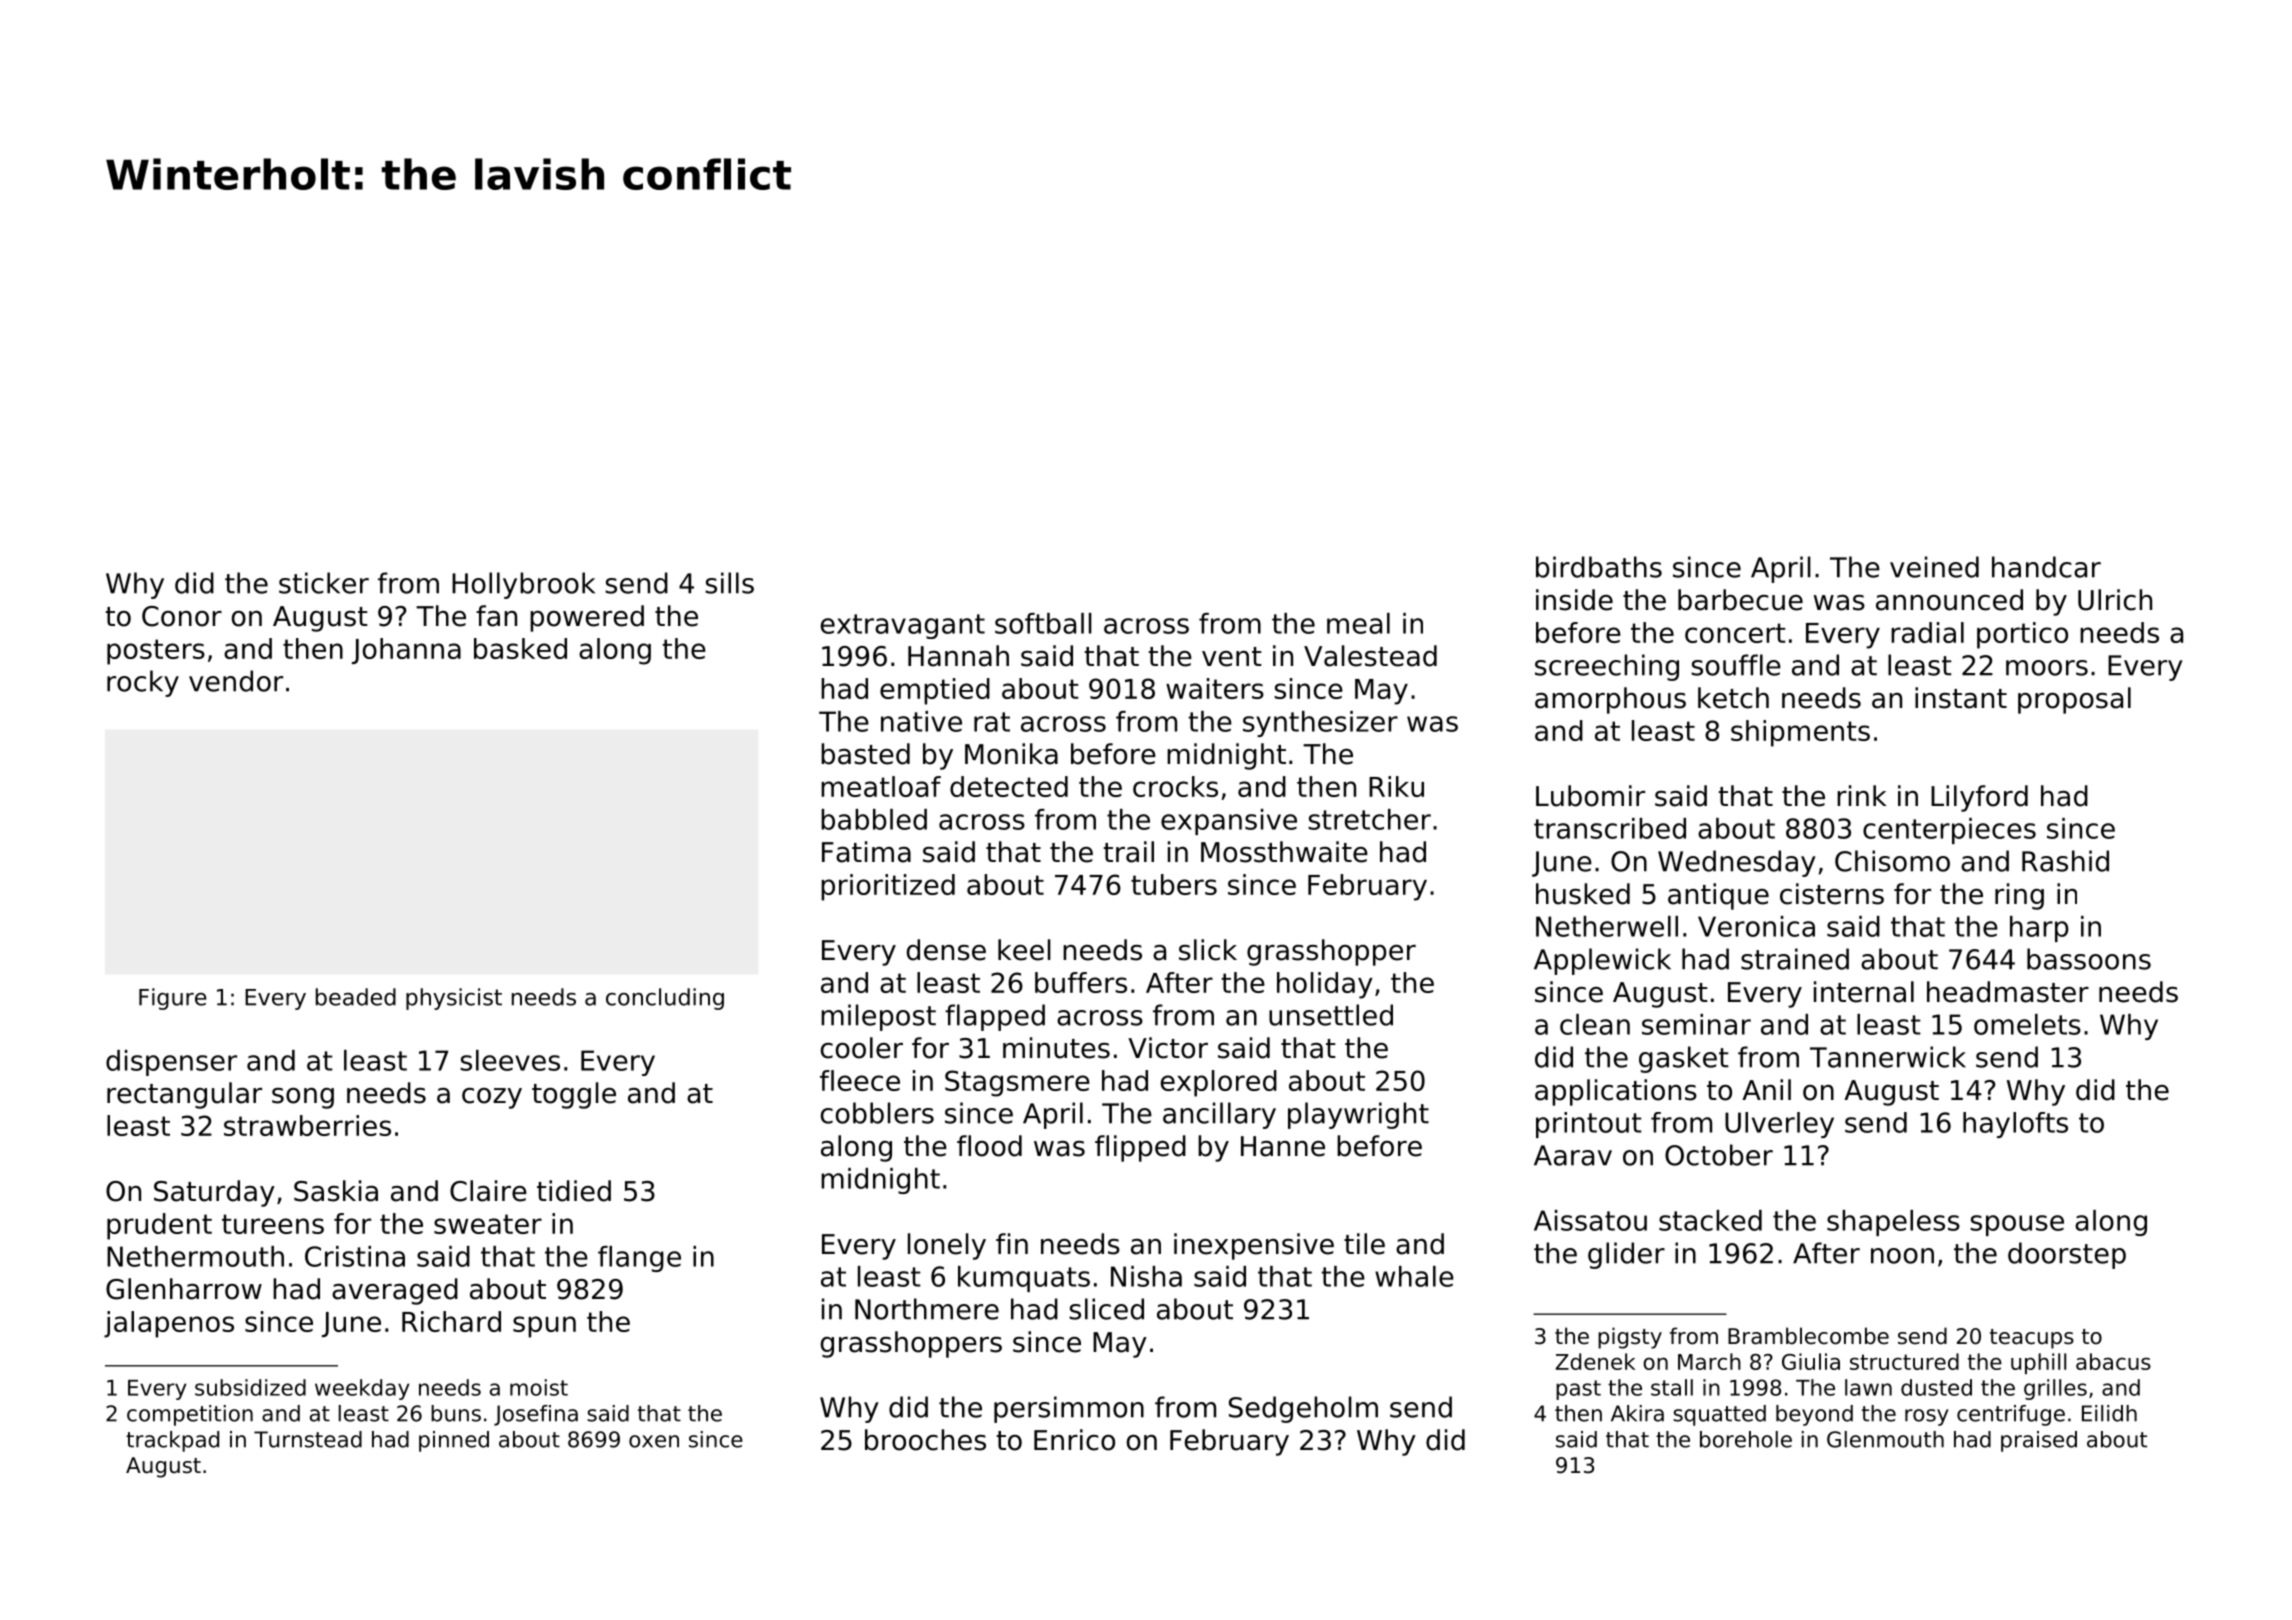  What do you see at coordinates (523, 585) in the image?
I see `Hollybrook` at bounding box center [523, 585].
